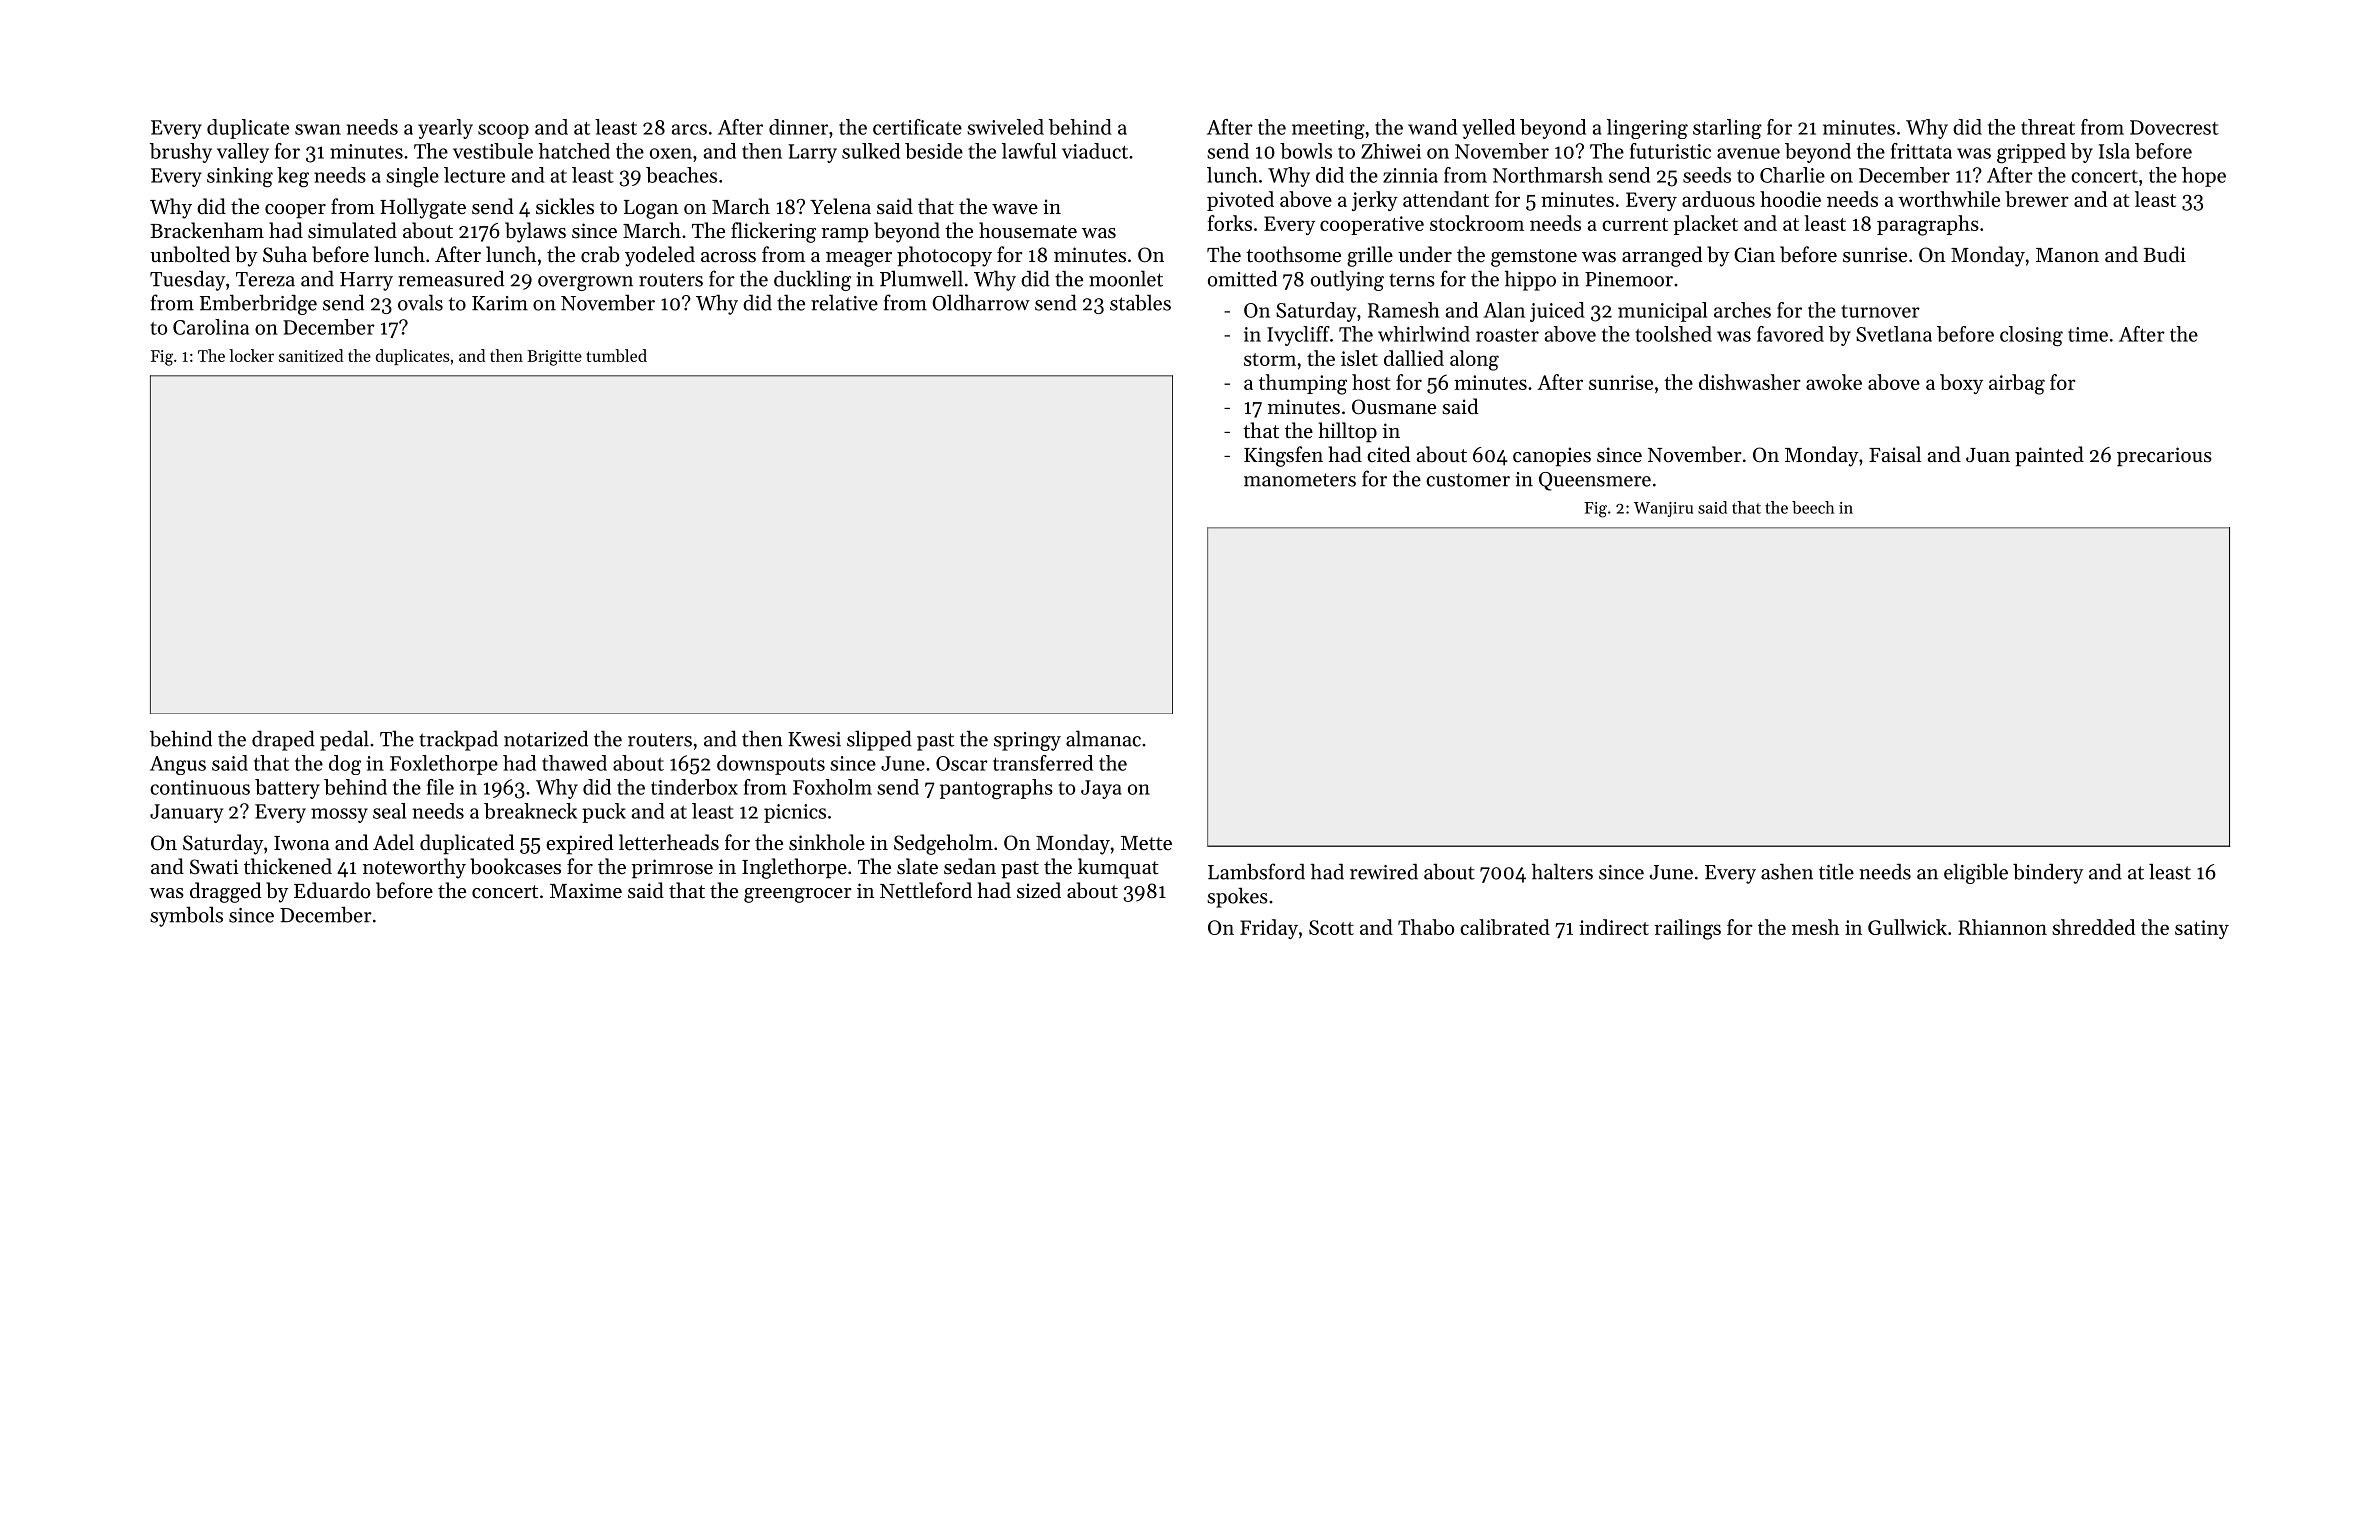 This document has height=1540, width=2380. I want to click on dishwasher, so click(1750, 382).
